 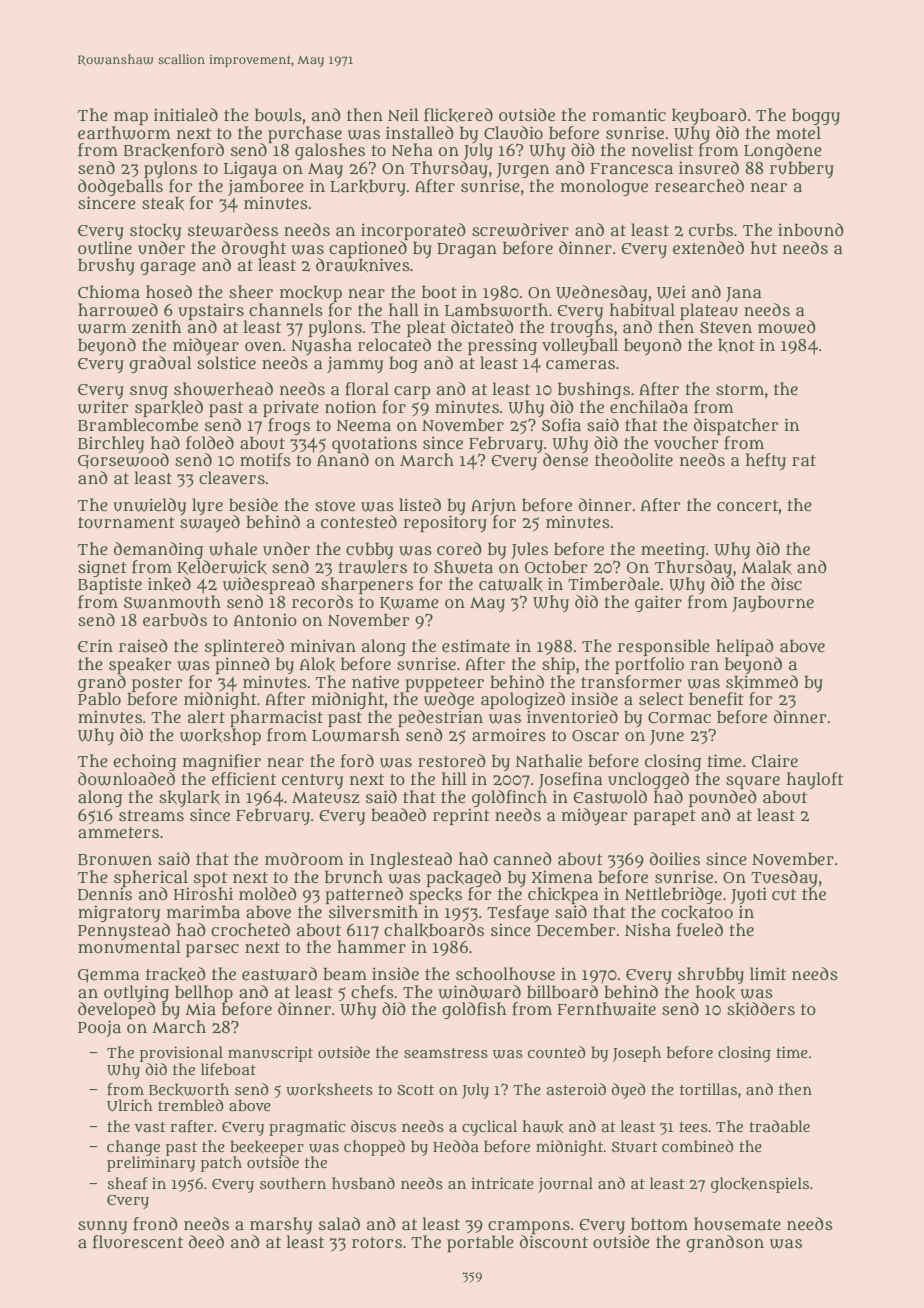 I want to click on map, so click(x=131, y=118).
